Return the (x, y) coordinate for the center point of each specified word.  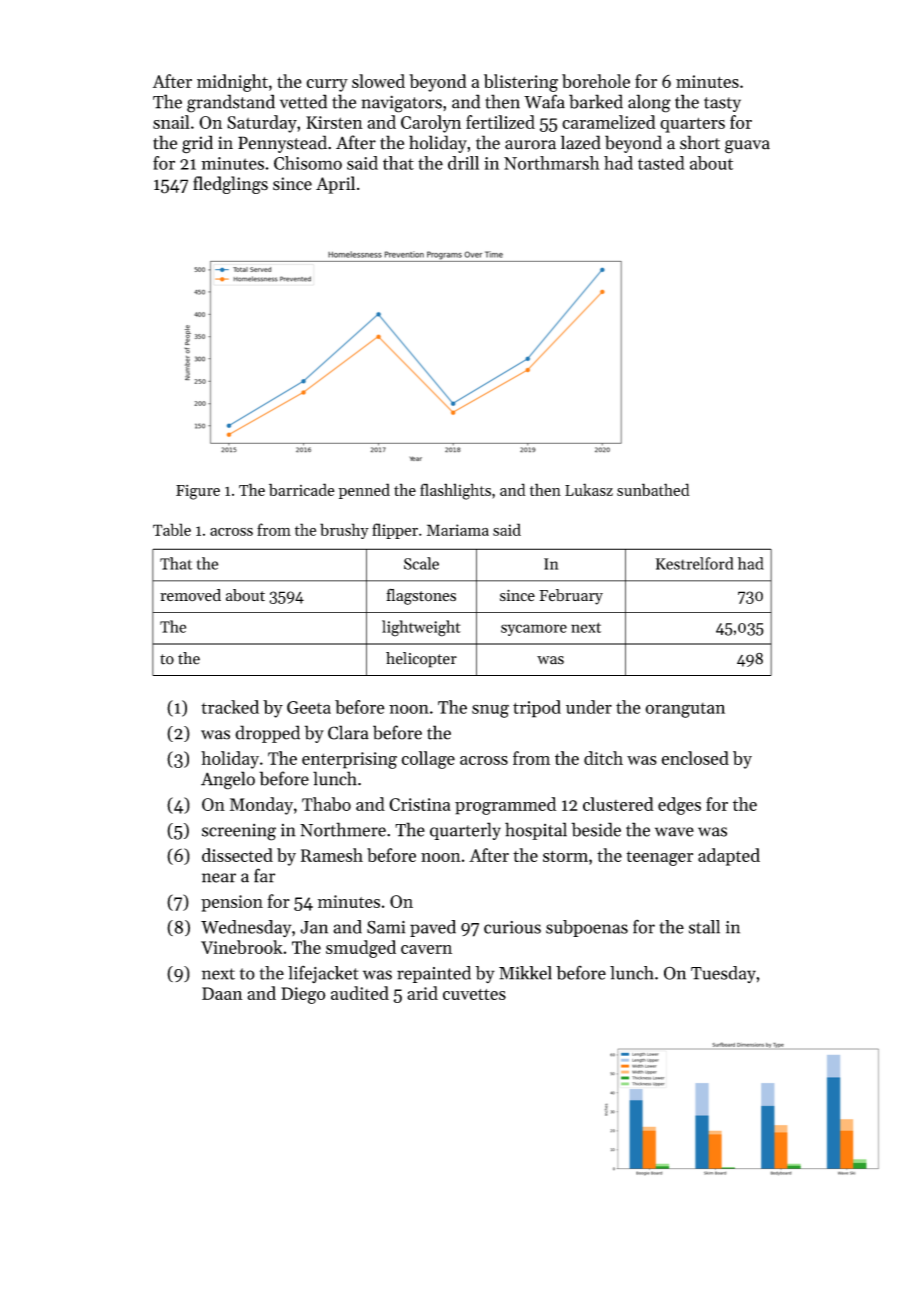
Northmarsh (552, 163)
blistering (521, 83)
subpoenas (587, 928)
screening (239, 832)
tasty (722, 104)
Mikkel (525, 973)
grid (197, 144)
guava (747, 147)
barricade (302, 489)
